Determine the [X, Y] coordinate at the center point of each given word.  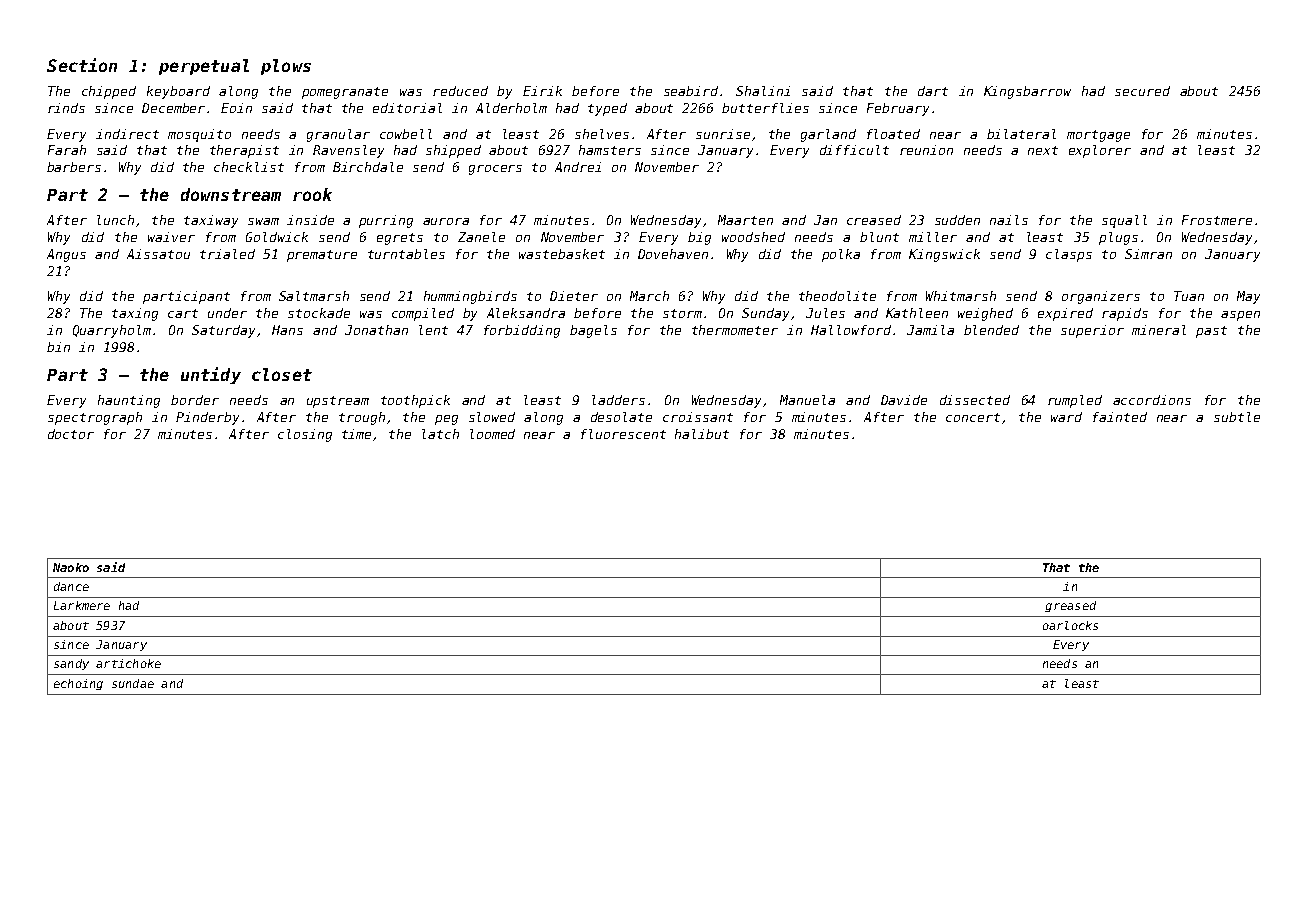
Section [82, 65]
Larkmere [82, 605]
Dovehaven [673, 254]
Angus [66, 255]
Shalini [763, 91]
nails [1009, 220]
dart [933, 91]
